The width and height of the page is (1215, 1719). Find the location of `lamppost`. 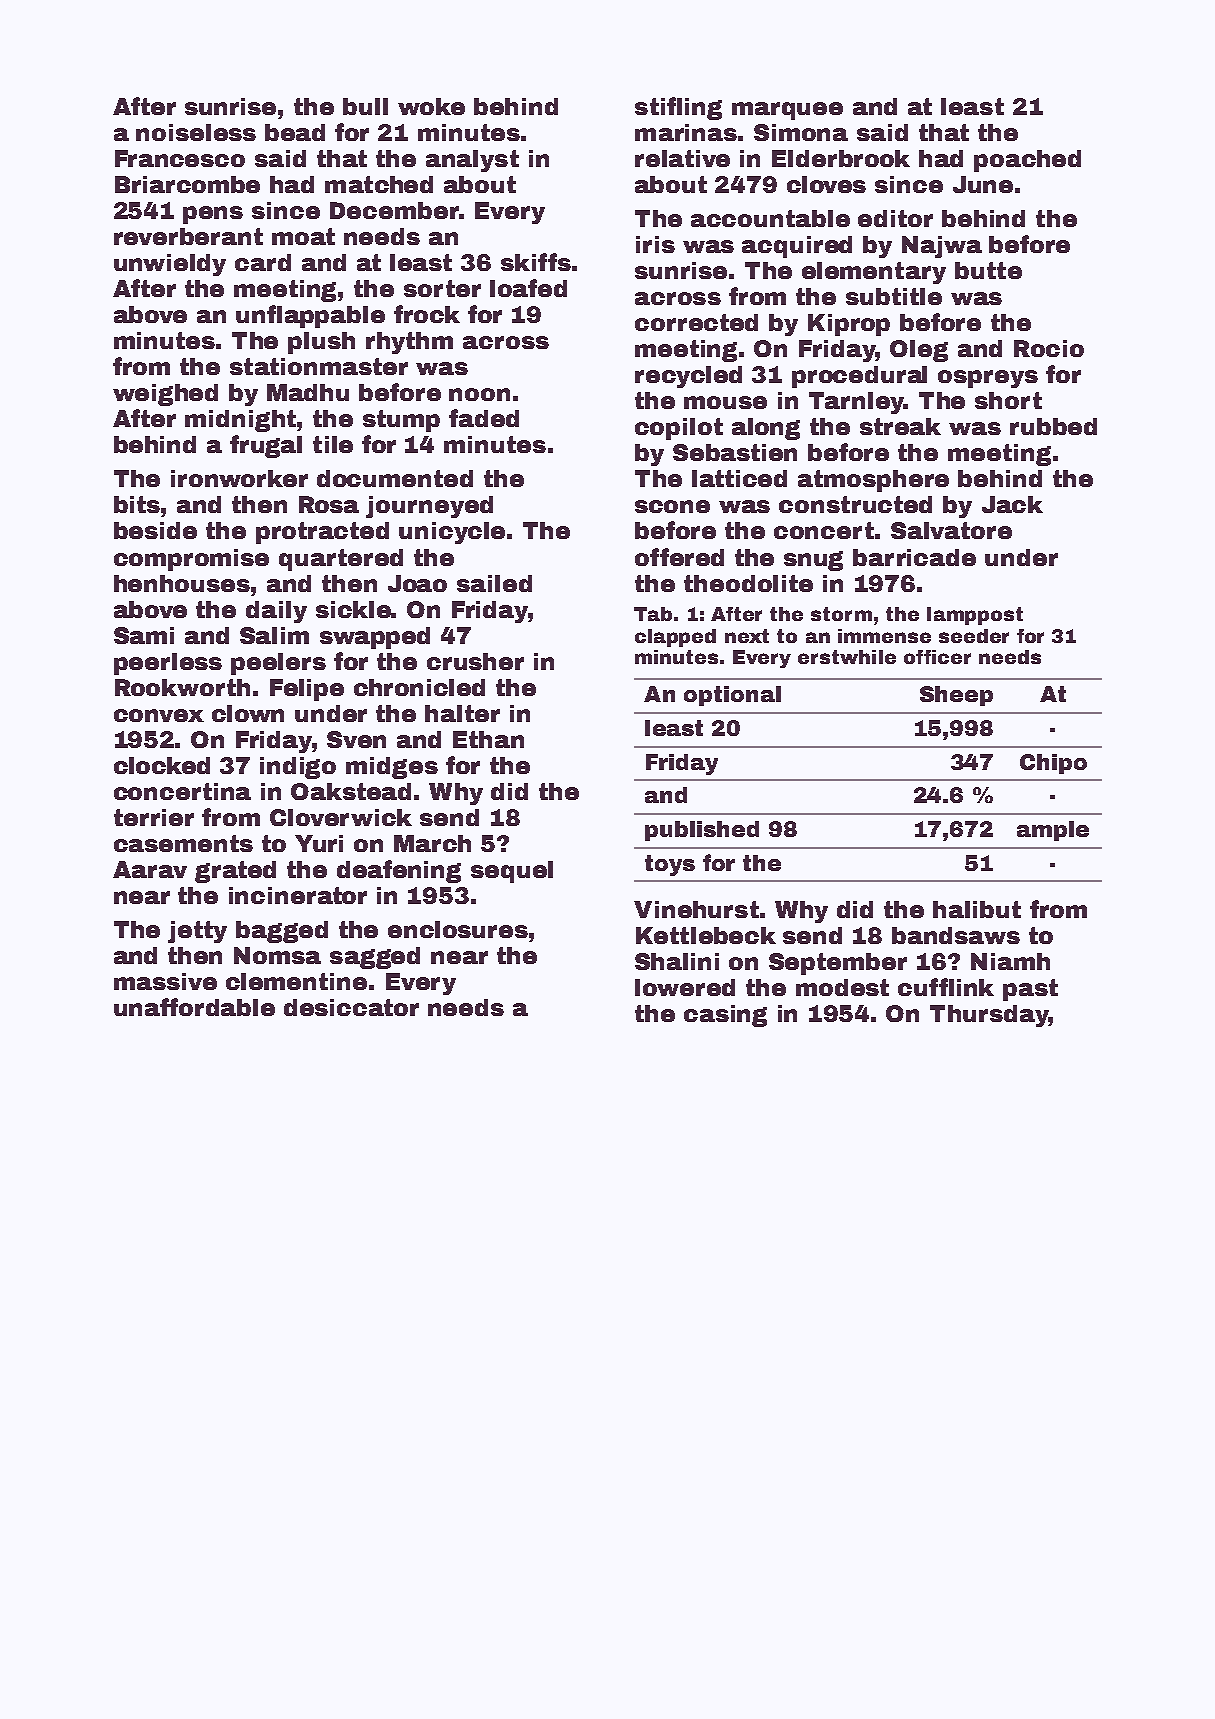

lamppost is located at coordinates (975, 616).
